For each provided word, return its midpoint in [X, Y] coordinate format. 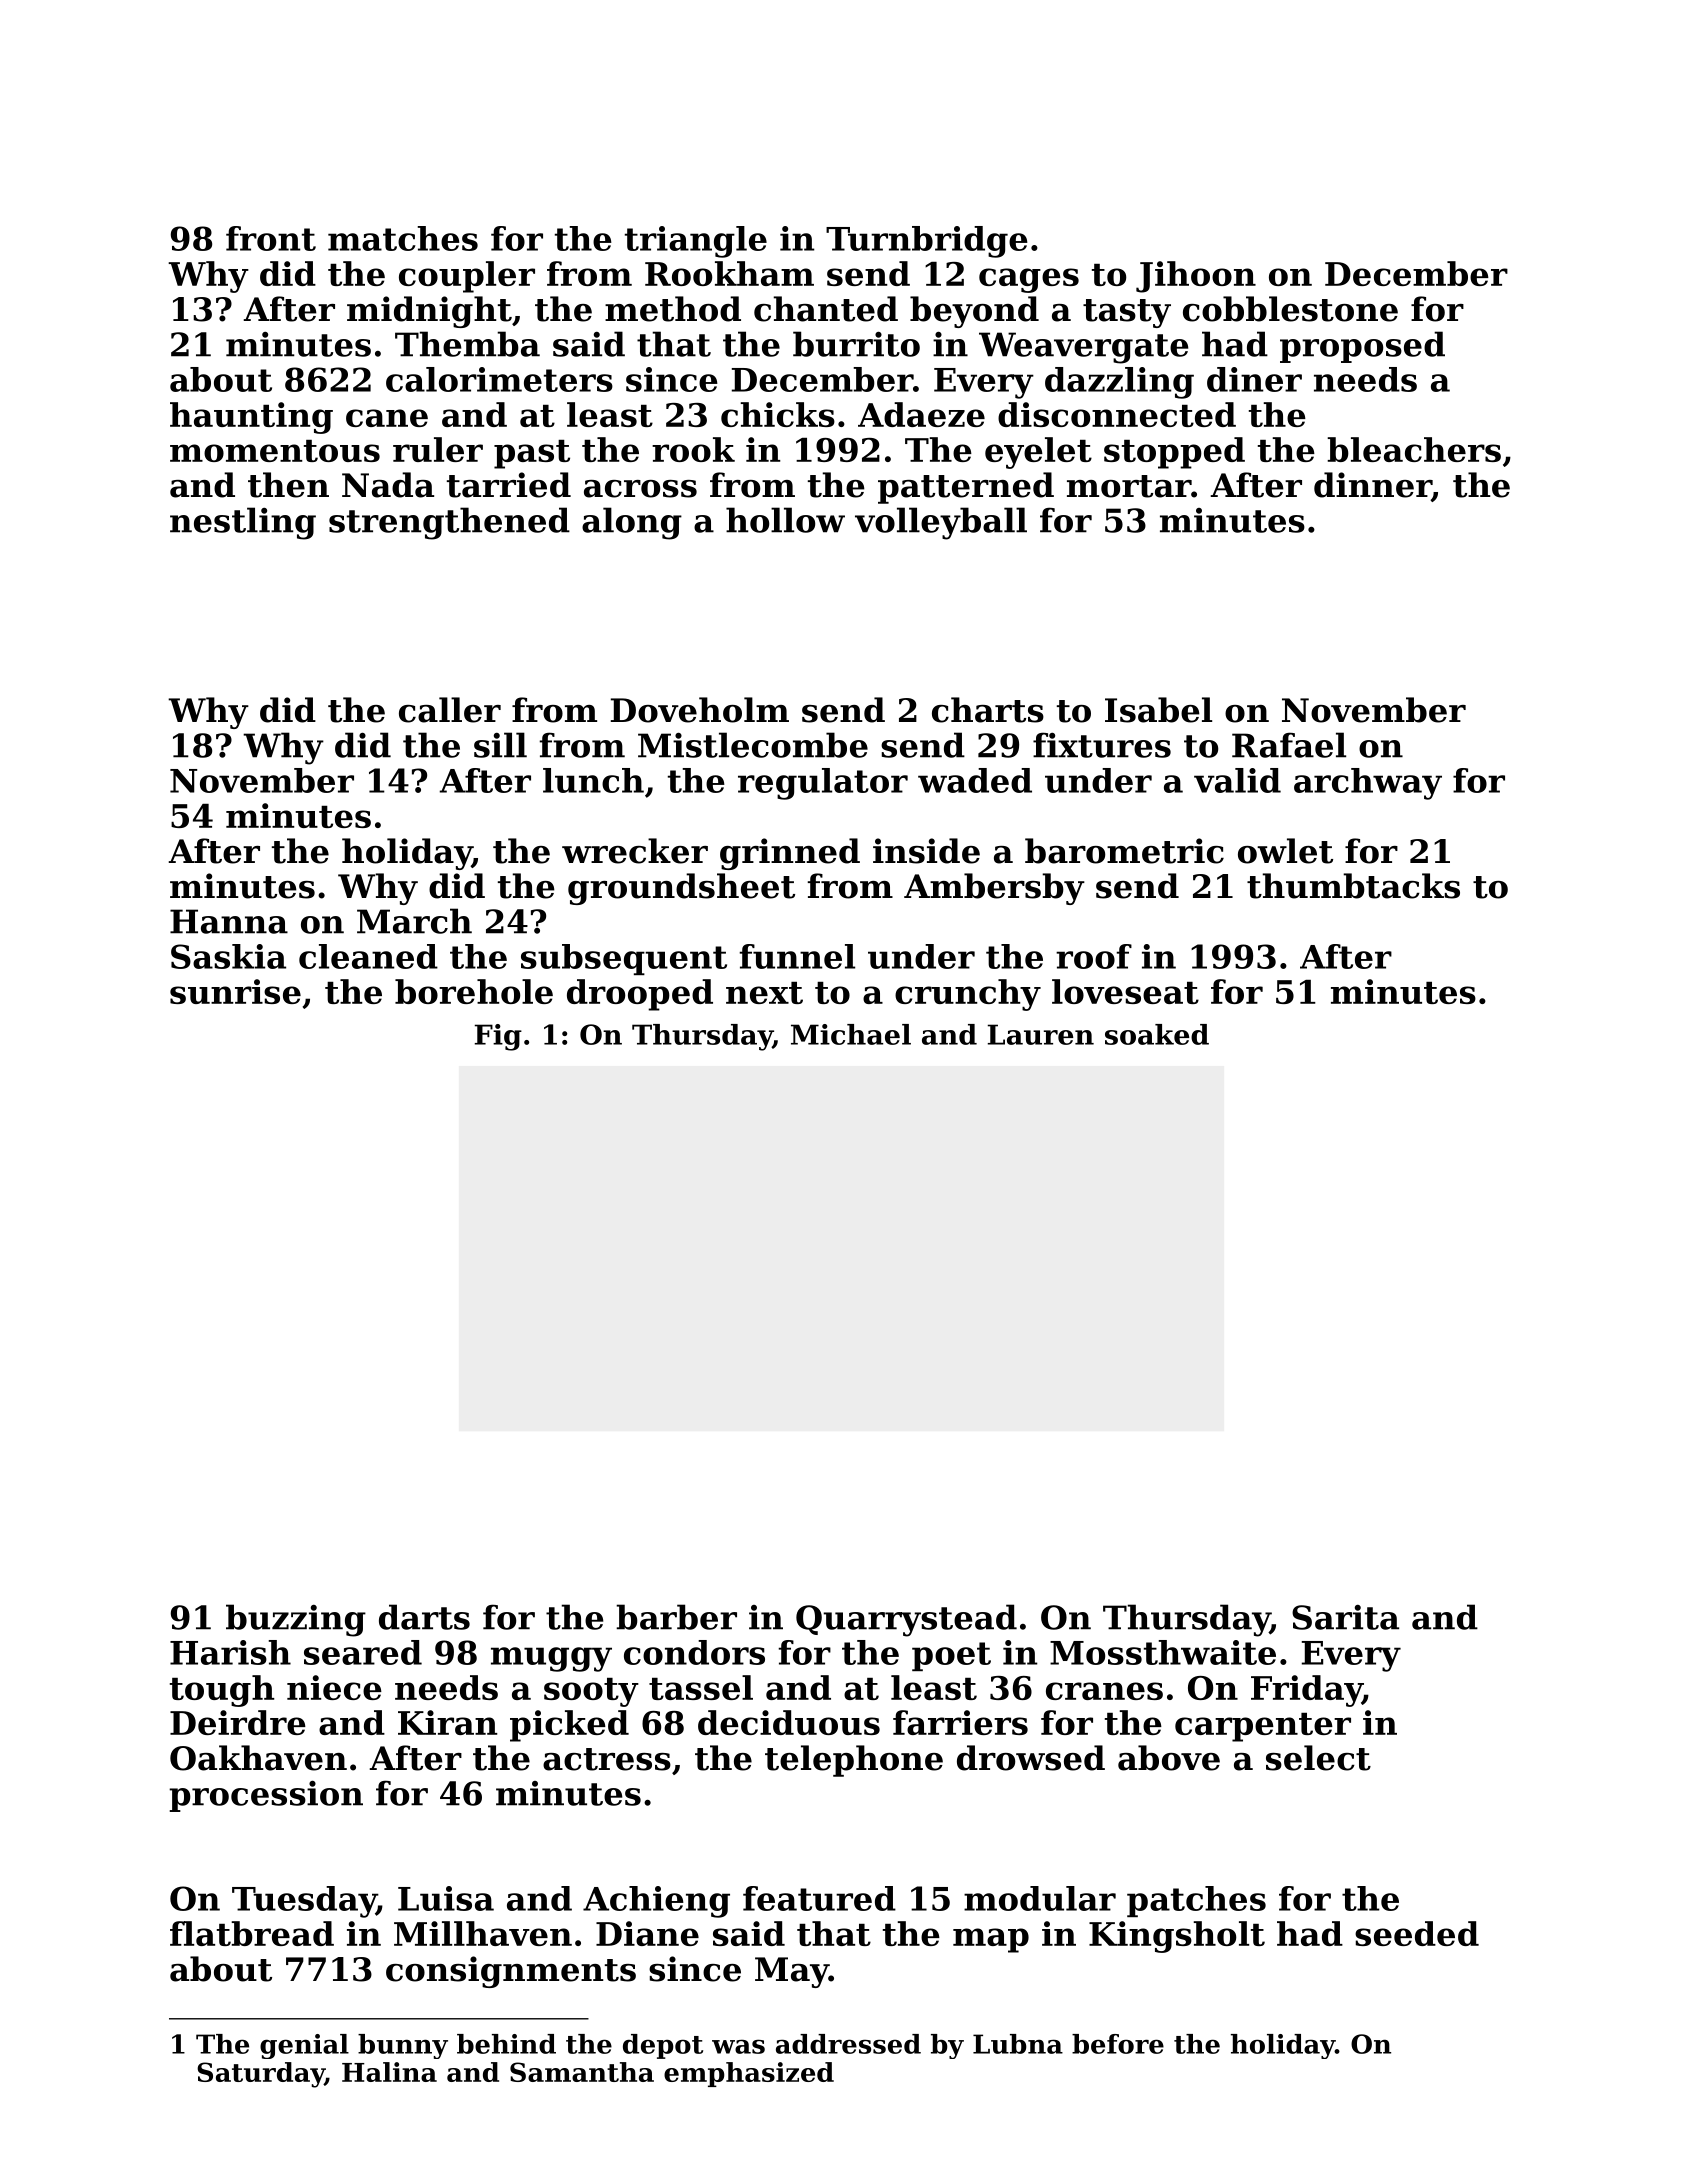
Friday [1306, 1691]
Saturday [261, 2075]
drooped [640, 995]
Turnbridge [927, 242]
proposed [1362, 347]
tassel [701, 1687]
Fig [498, 1037]
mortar [1129, 486]
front [271, 238]
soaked [1157, 1034]
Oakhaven [258, 1758]
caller [450, 710]
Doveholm [700, 710]
